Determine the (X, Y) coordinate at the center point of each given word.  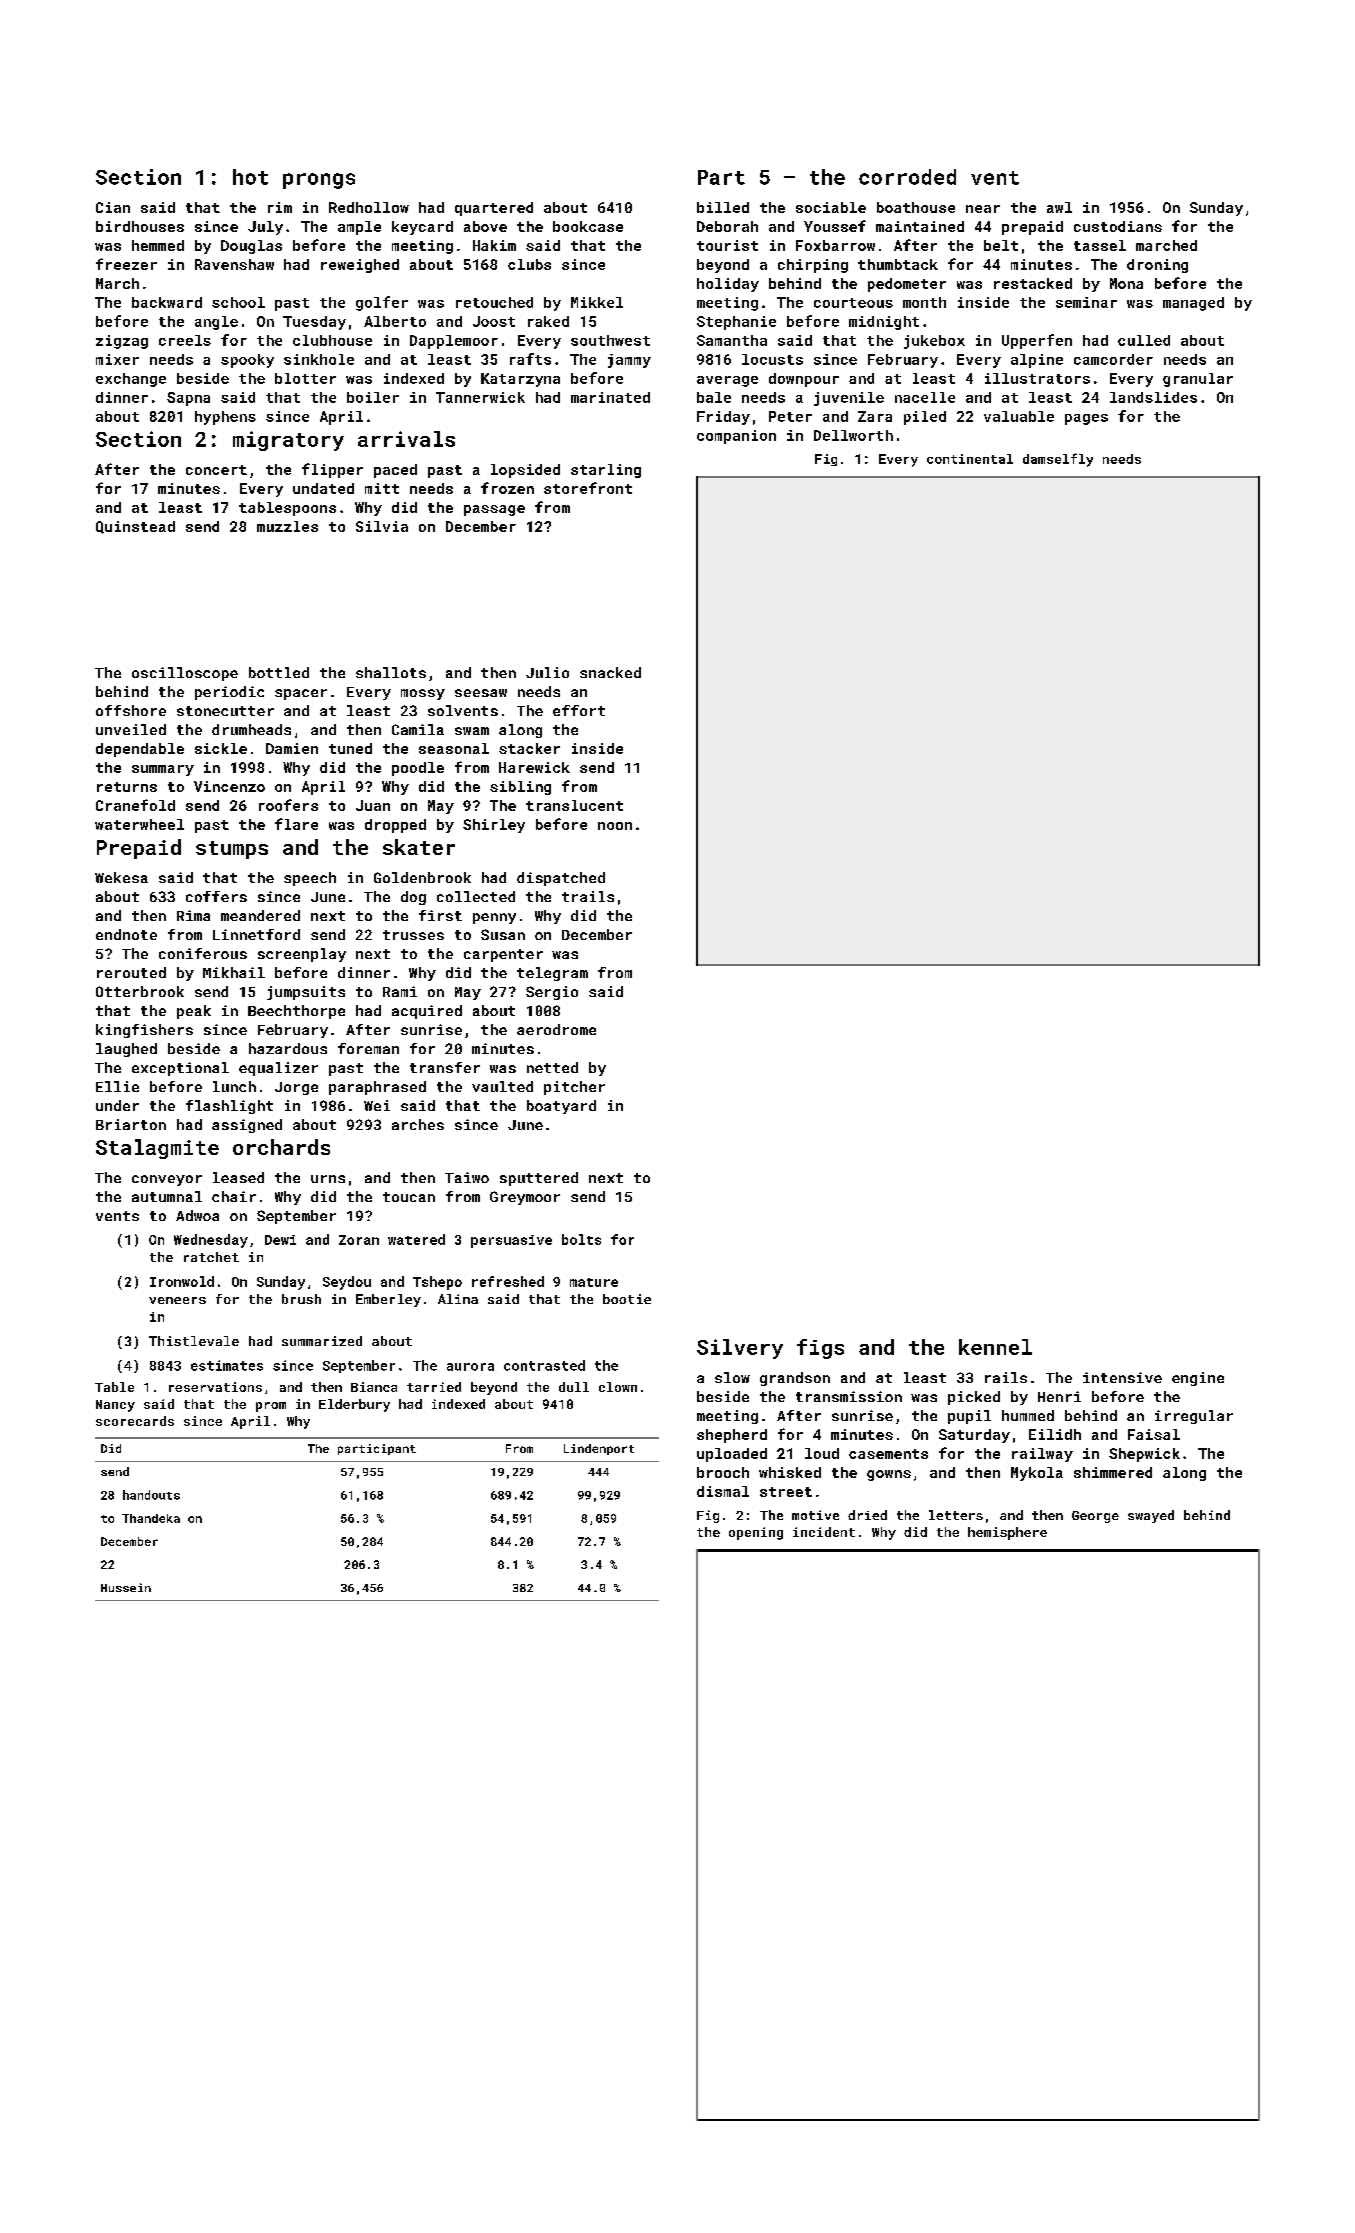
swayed (1151, 1516)
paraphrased (377, 1088)
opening (756, 1533)
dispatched (561, 879)
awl (1059, 207)
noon (615, 826)
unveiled (131, 729)
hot (250, 177)
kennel (995, 1347)
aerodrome (556, 1029)
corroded (907, 177)
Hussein (126, 1587)
